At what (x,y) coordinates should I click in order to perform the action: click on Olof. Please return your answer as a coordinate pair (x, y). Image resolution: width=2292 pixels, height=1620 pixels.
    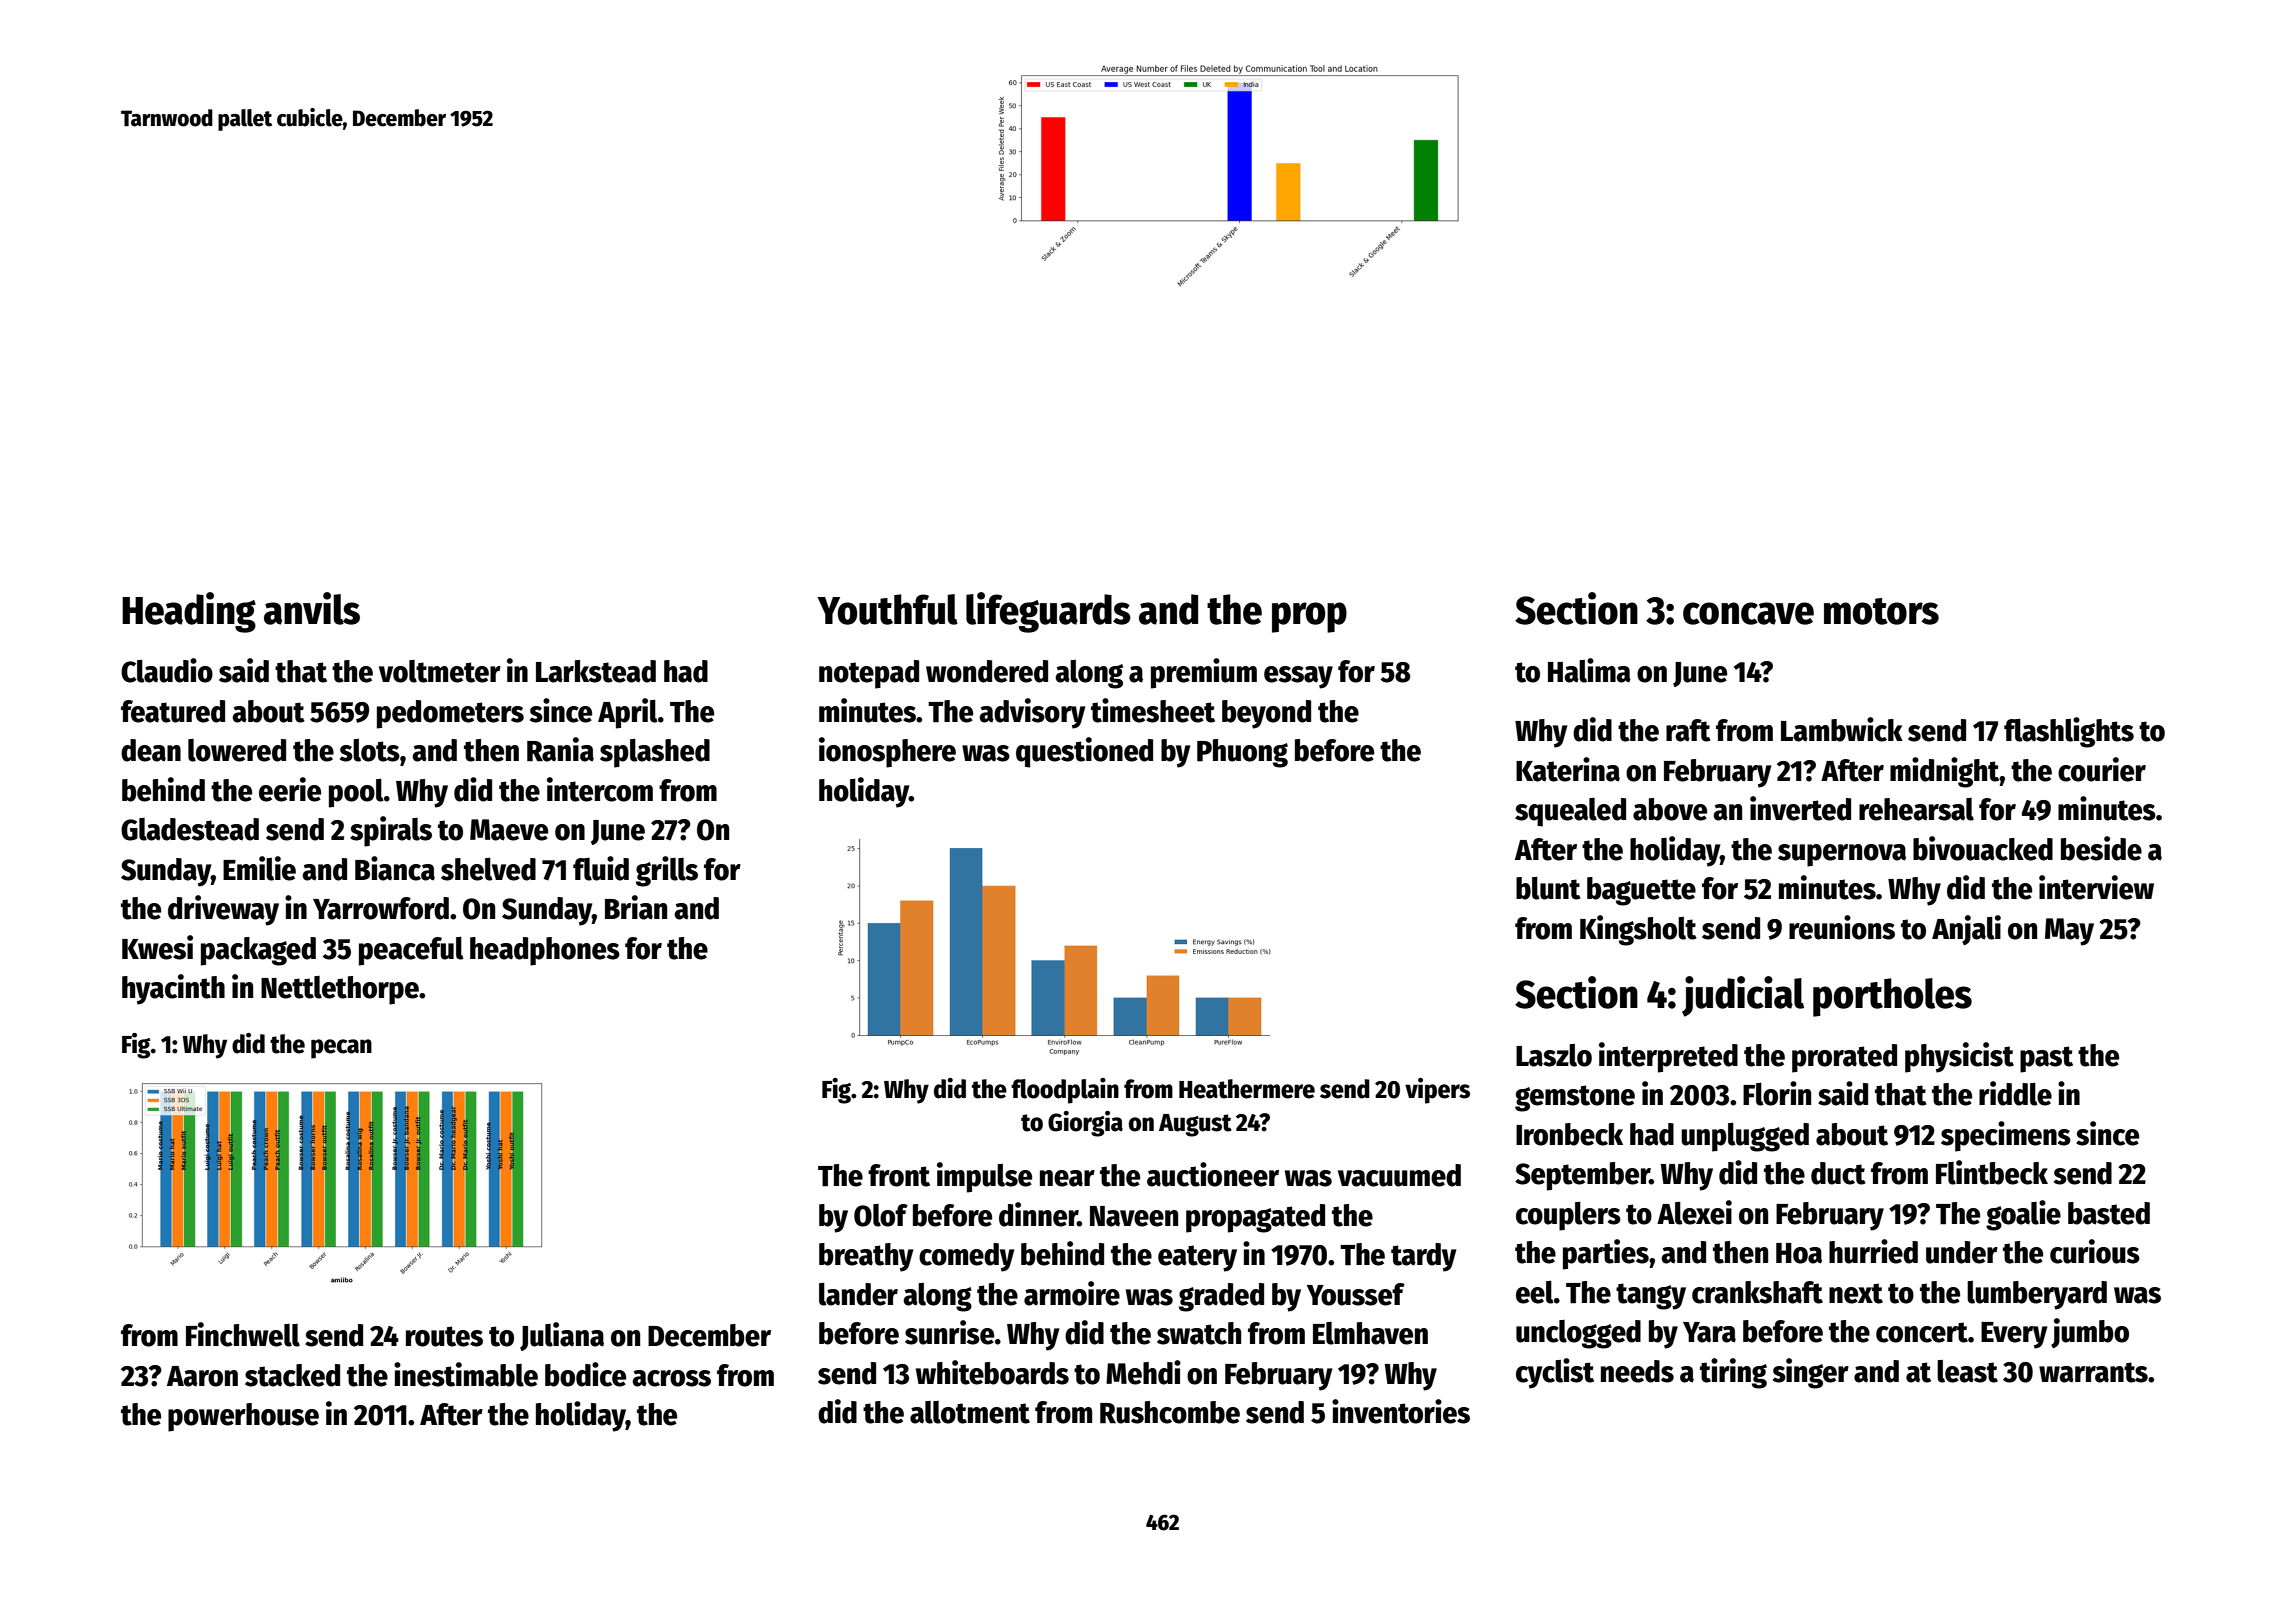
    Looking at the image, I should click on (881, 1215).
